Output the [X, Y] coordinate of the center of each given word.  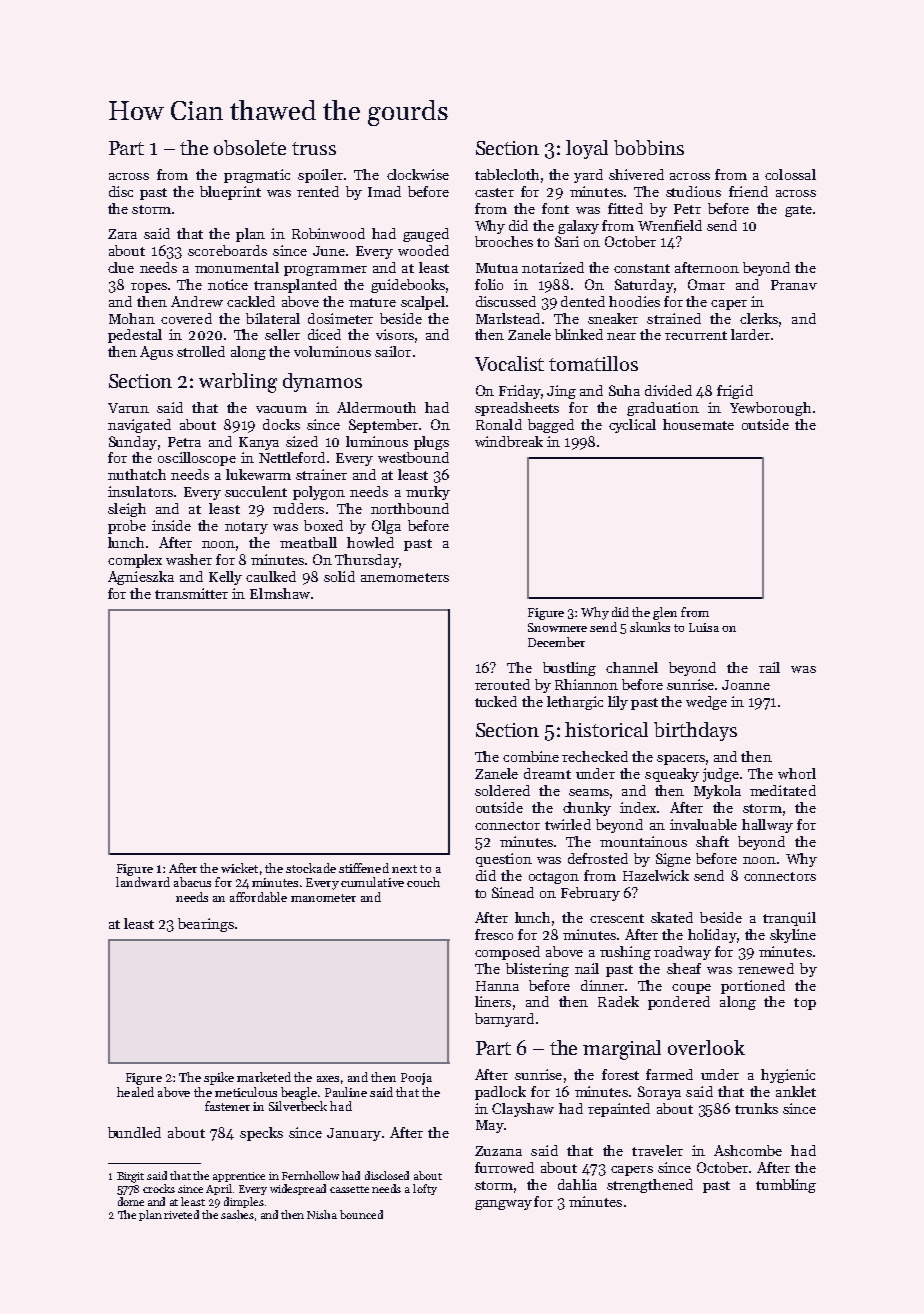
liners [493, 1001]
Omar [706, 284]
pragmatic [257, 176]
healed [135, 1092]
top [805, 1004]
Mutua [497, 268]
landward [143, 882]
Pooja [416, 1079]
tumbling [786, 1186]
